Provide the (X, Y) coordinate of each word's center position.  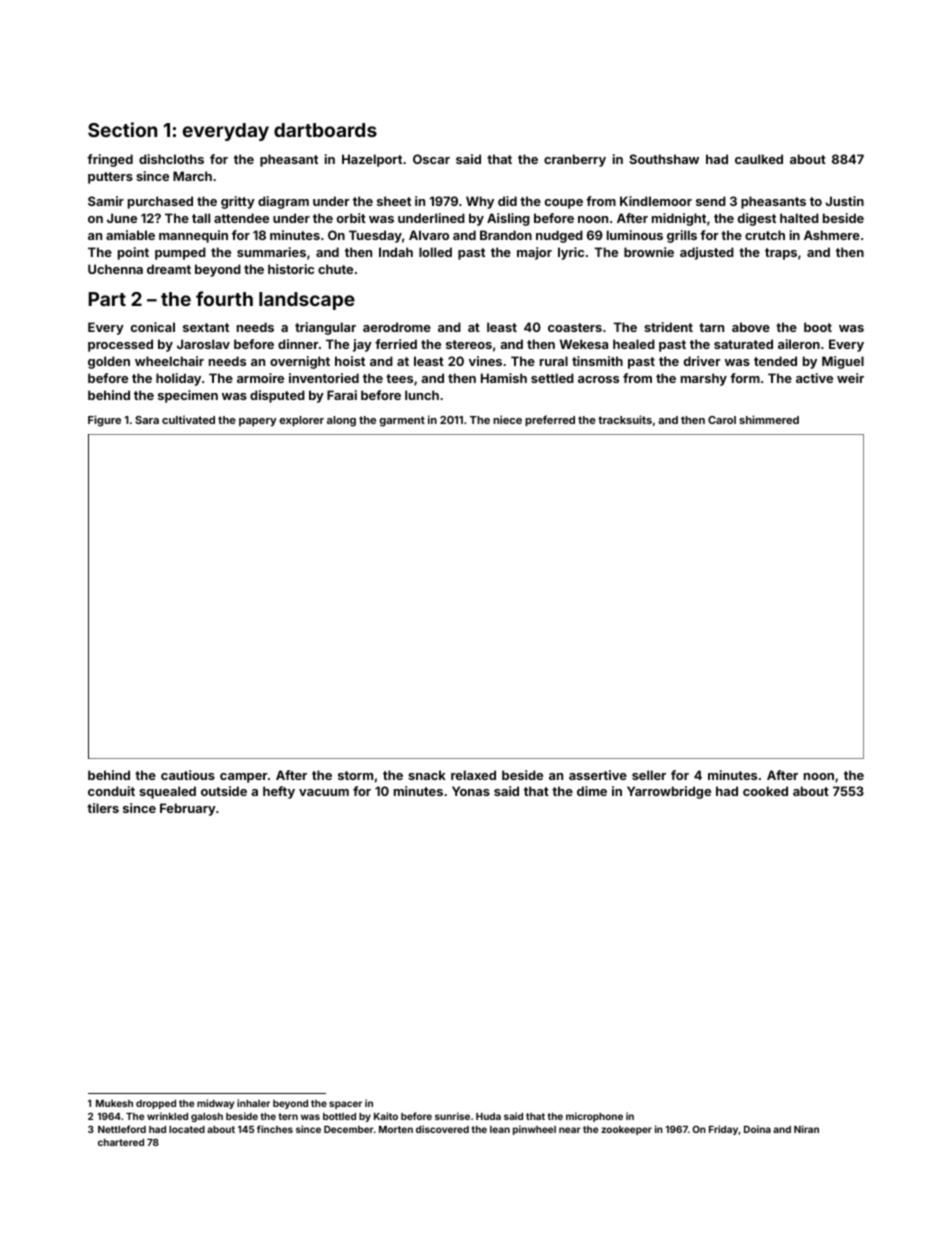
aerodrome (397, 327)
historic (291, 269)
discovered (442, 1129)
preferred (550, 421)
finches (275, 1129)
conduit (111, 791)
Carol (722, 420)
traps (781, 254)
